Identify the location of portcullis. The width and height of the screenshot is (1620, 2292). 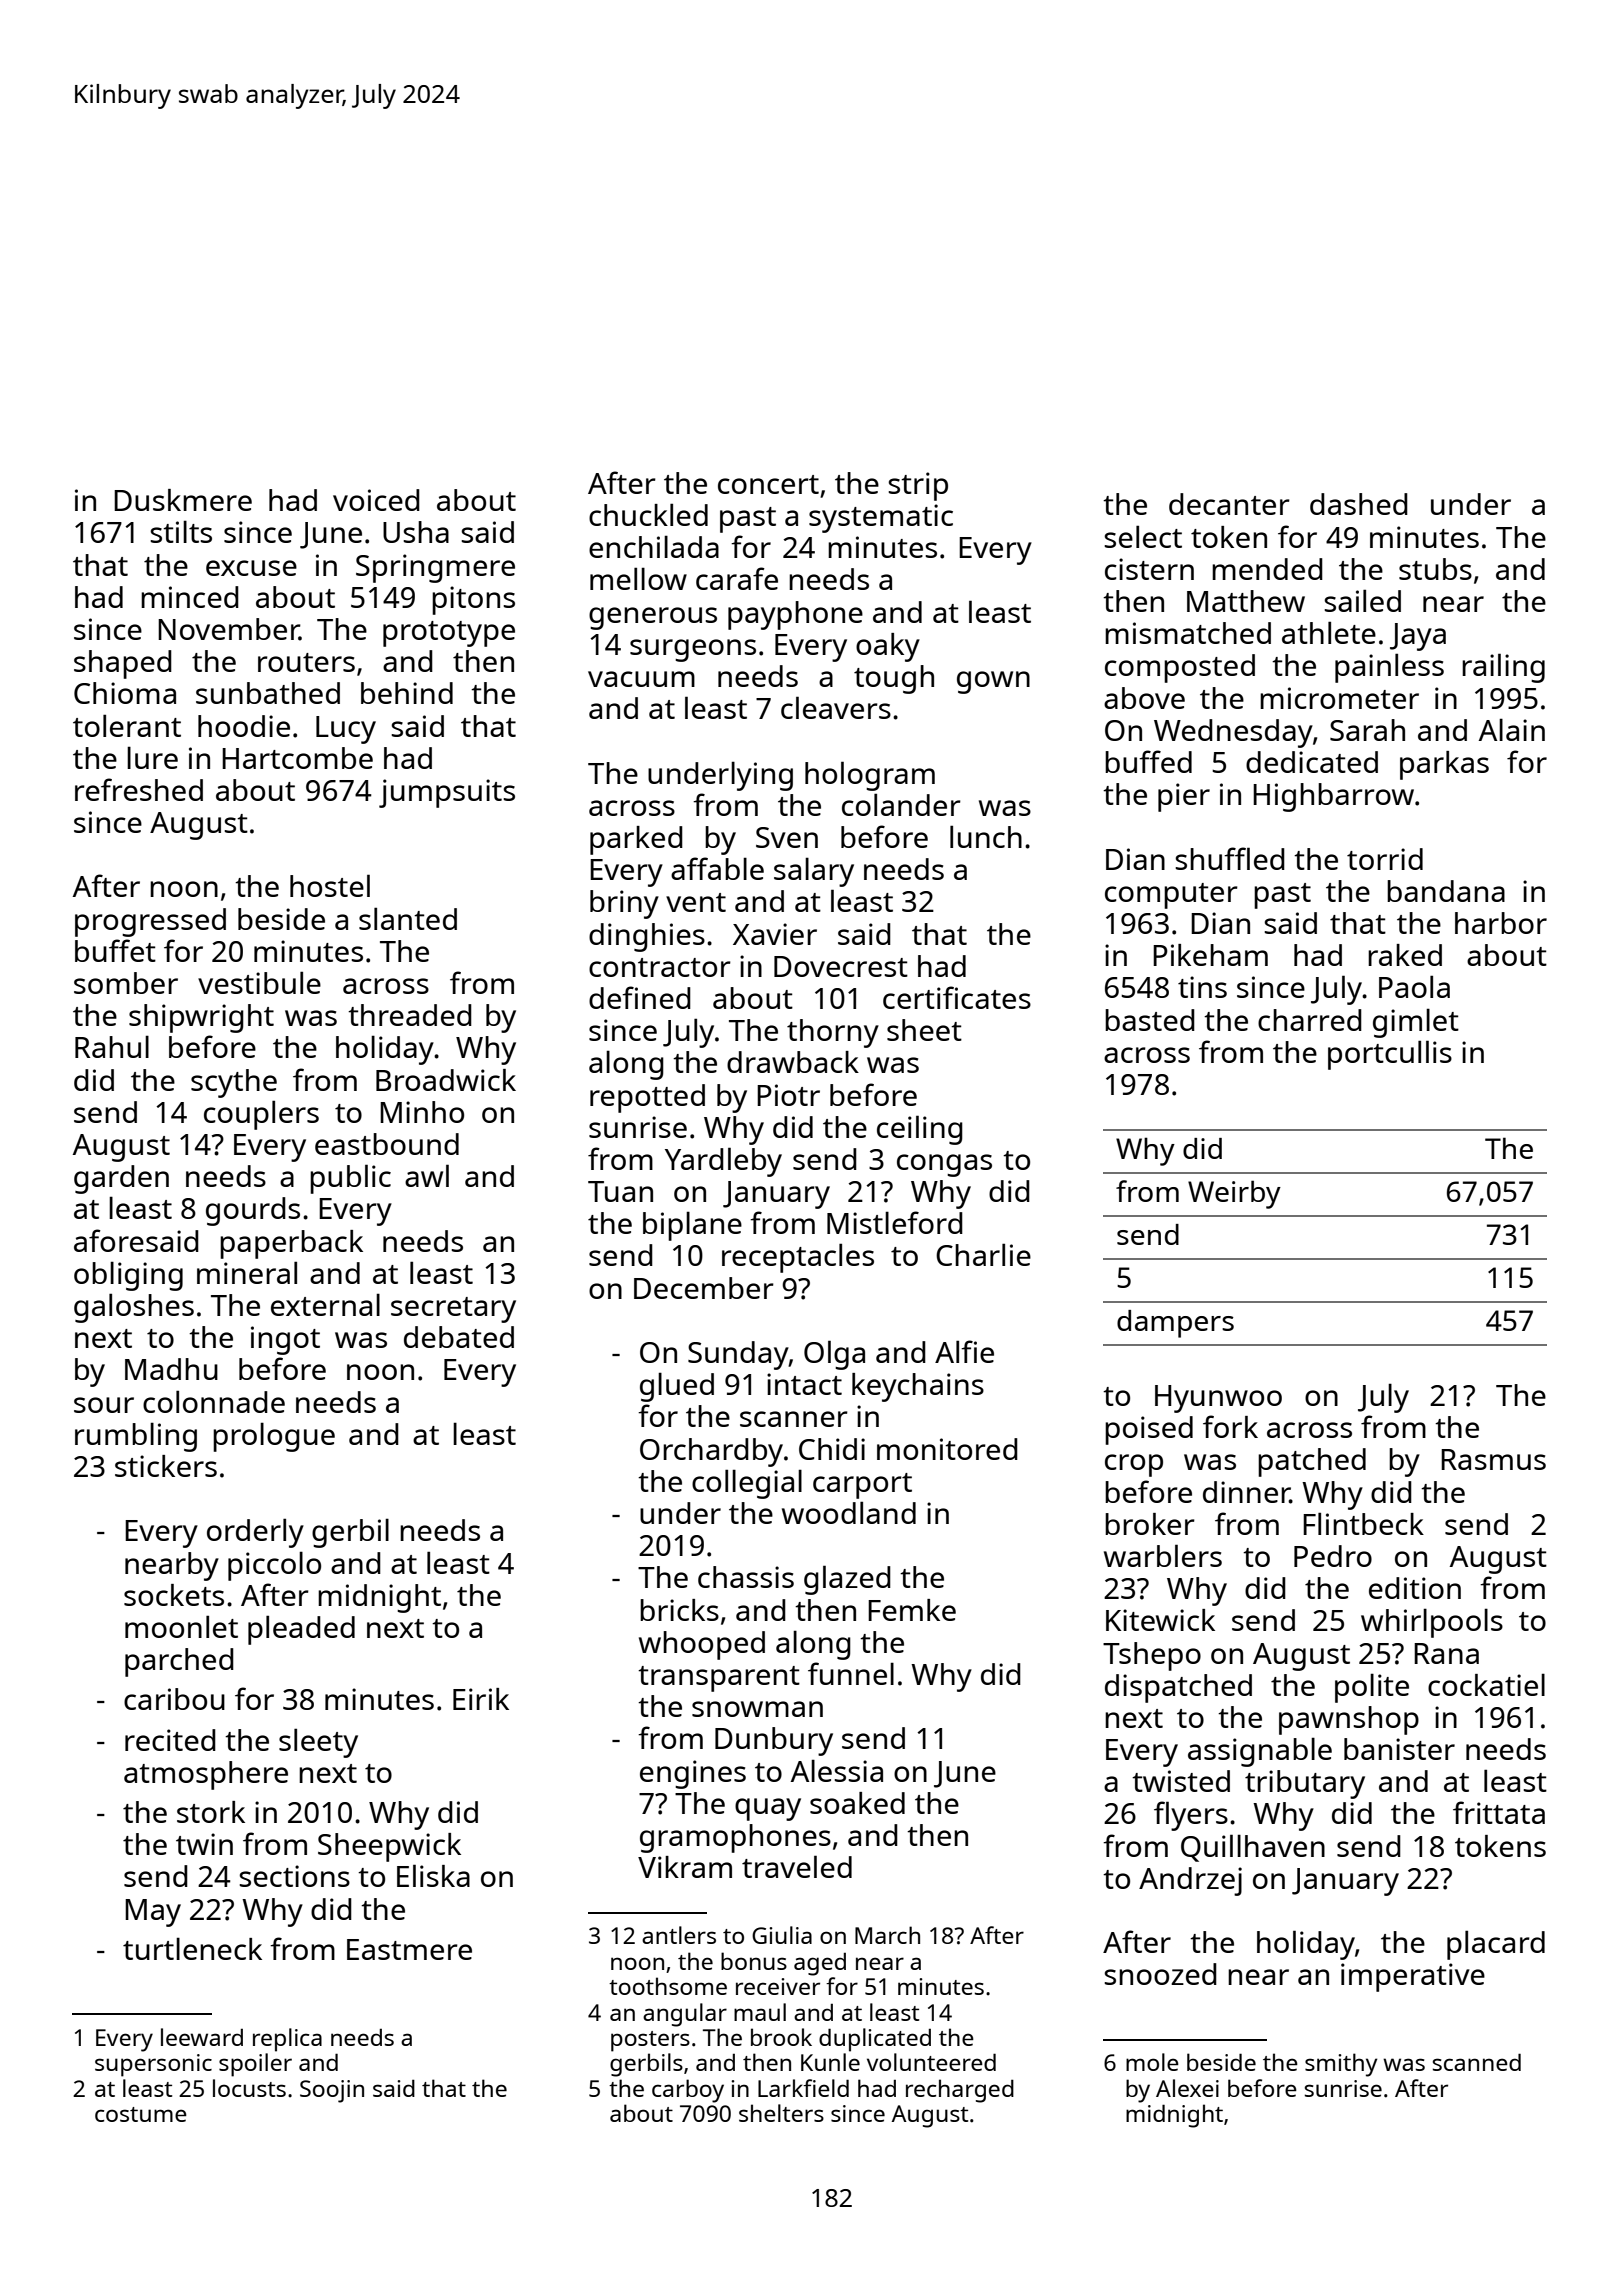
(1390, 1055).
